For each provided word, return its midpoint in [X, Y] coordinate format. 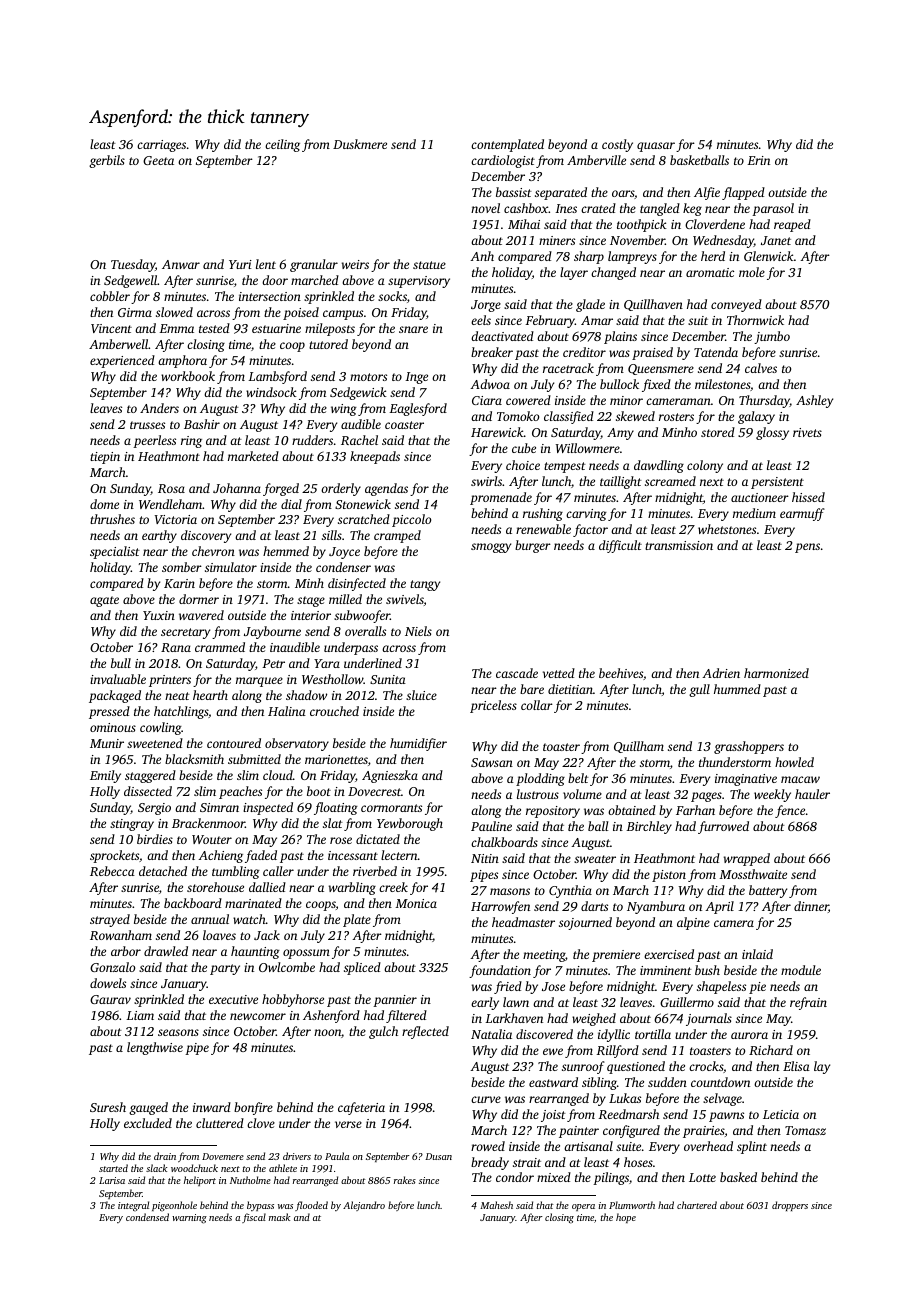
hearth [210, 695]
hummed [737, 689]
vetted [559, 673]
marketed [253, 456]
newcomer [258, 1016]
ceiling [282, 145]
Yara [327, 663]
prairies [704, 1132]
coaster [404, 425]
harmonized [776, 673]
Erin [758, 160]
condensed [147, 1217]
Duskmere [360, 144]
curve [486, 1099]
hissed [808, 497]
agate [104, 601]
